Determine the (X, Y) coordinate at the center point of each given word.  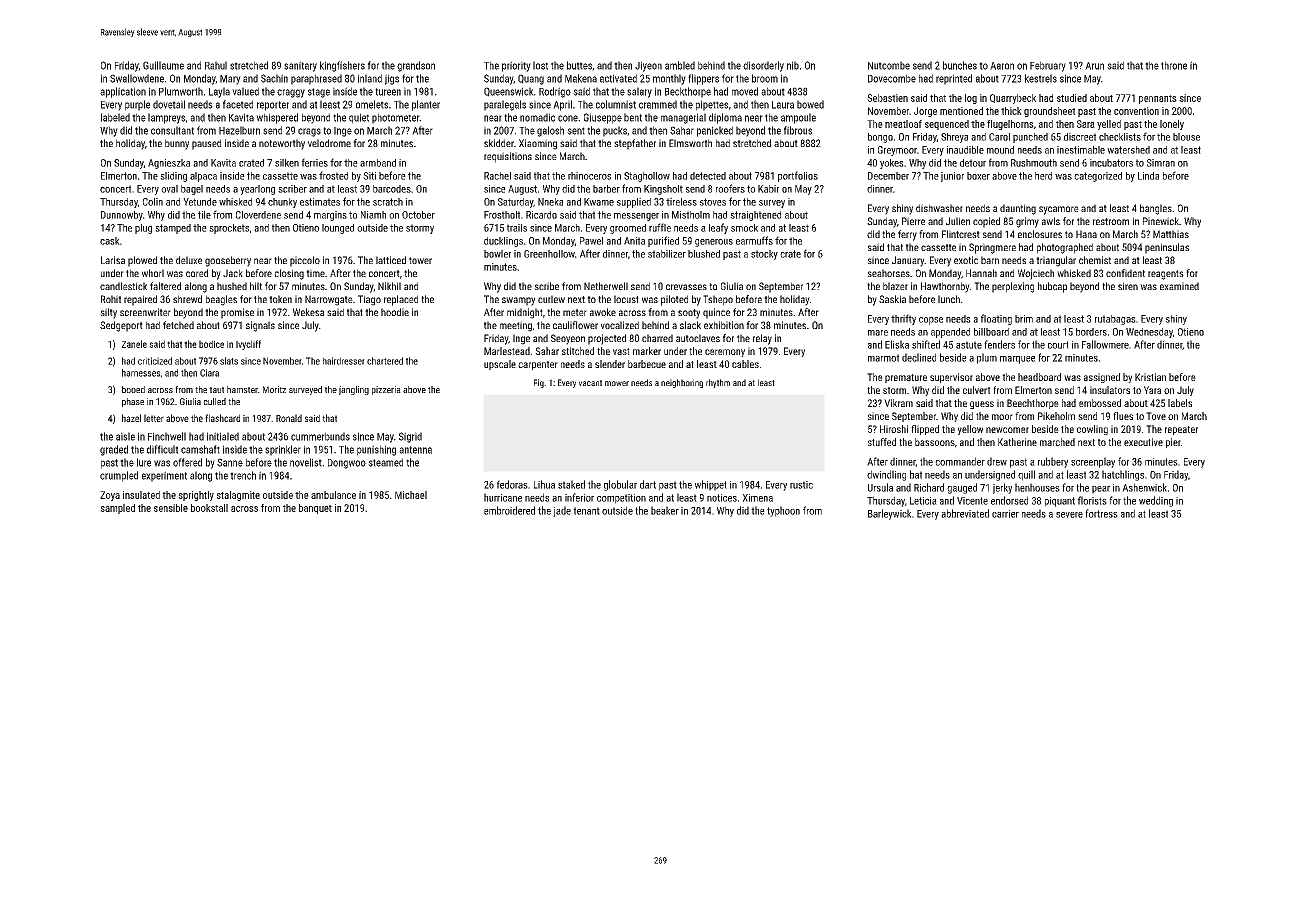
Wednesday (1149, 333)
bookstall (209, 508)
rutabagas (1115, 320)
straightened (756, 216)
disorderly (763, 66)
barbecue (647, 364)
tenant (586, 511)
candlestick (123, 286)
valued (245, 91)
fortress (1101, 513)
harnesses (141, 373)
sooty (689, 314)
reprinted (954, 79)
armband (378, 163)
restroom (1111, 221)
